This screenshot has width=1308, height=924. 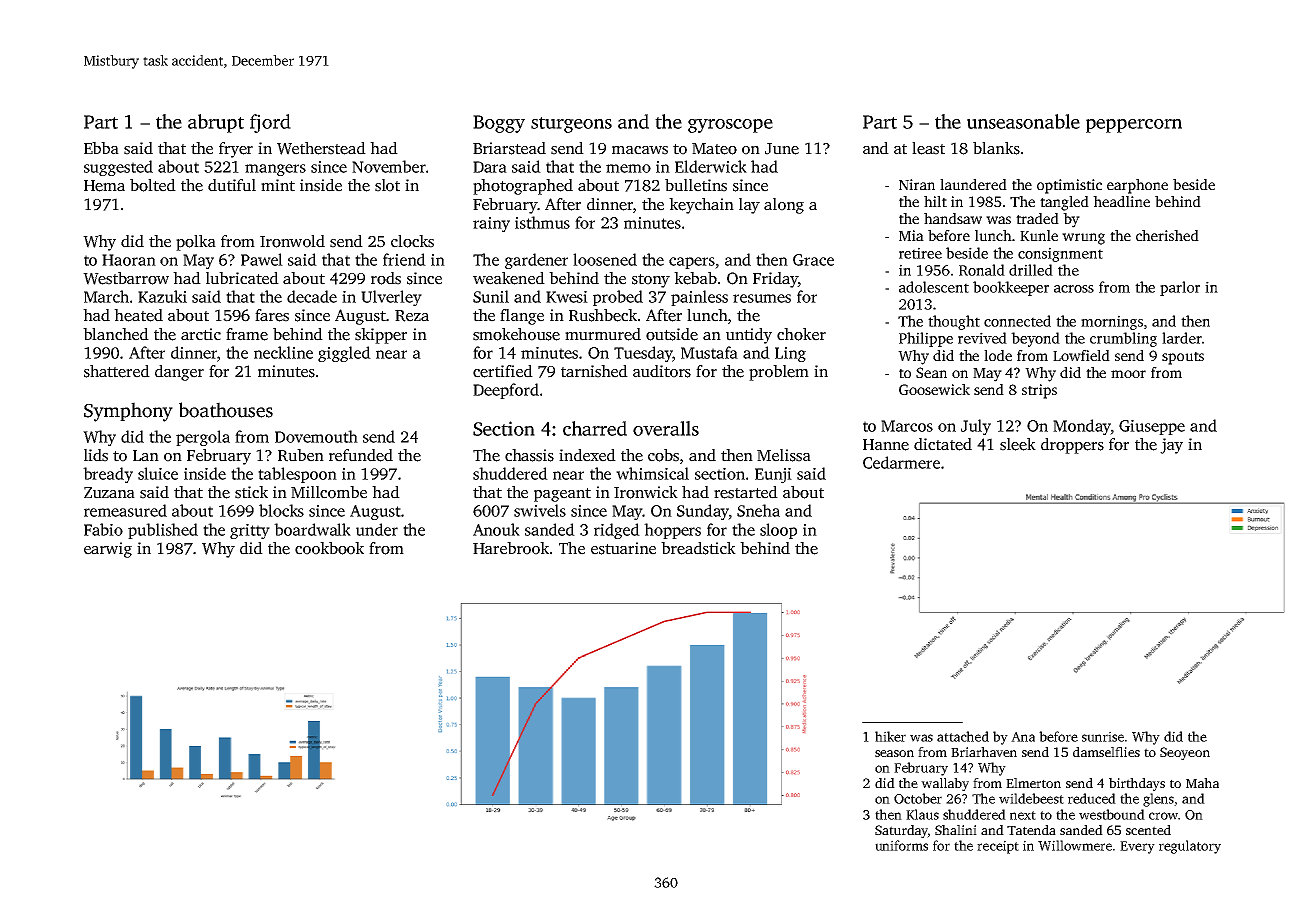 I want to click on hiker, so click(x=890, y=736).
